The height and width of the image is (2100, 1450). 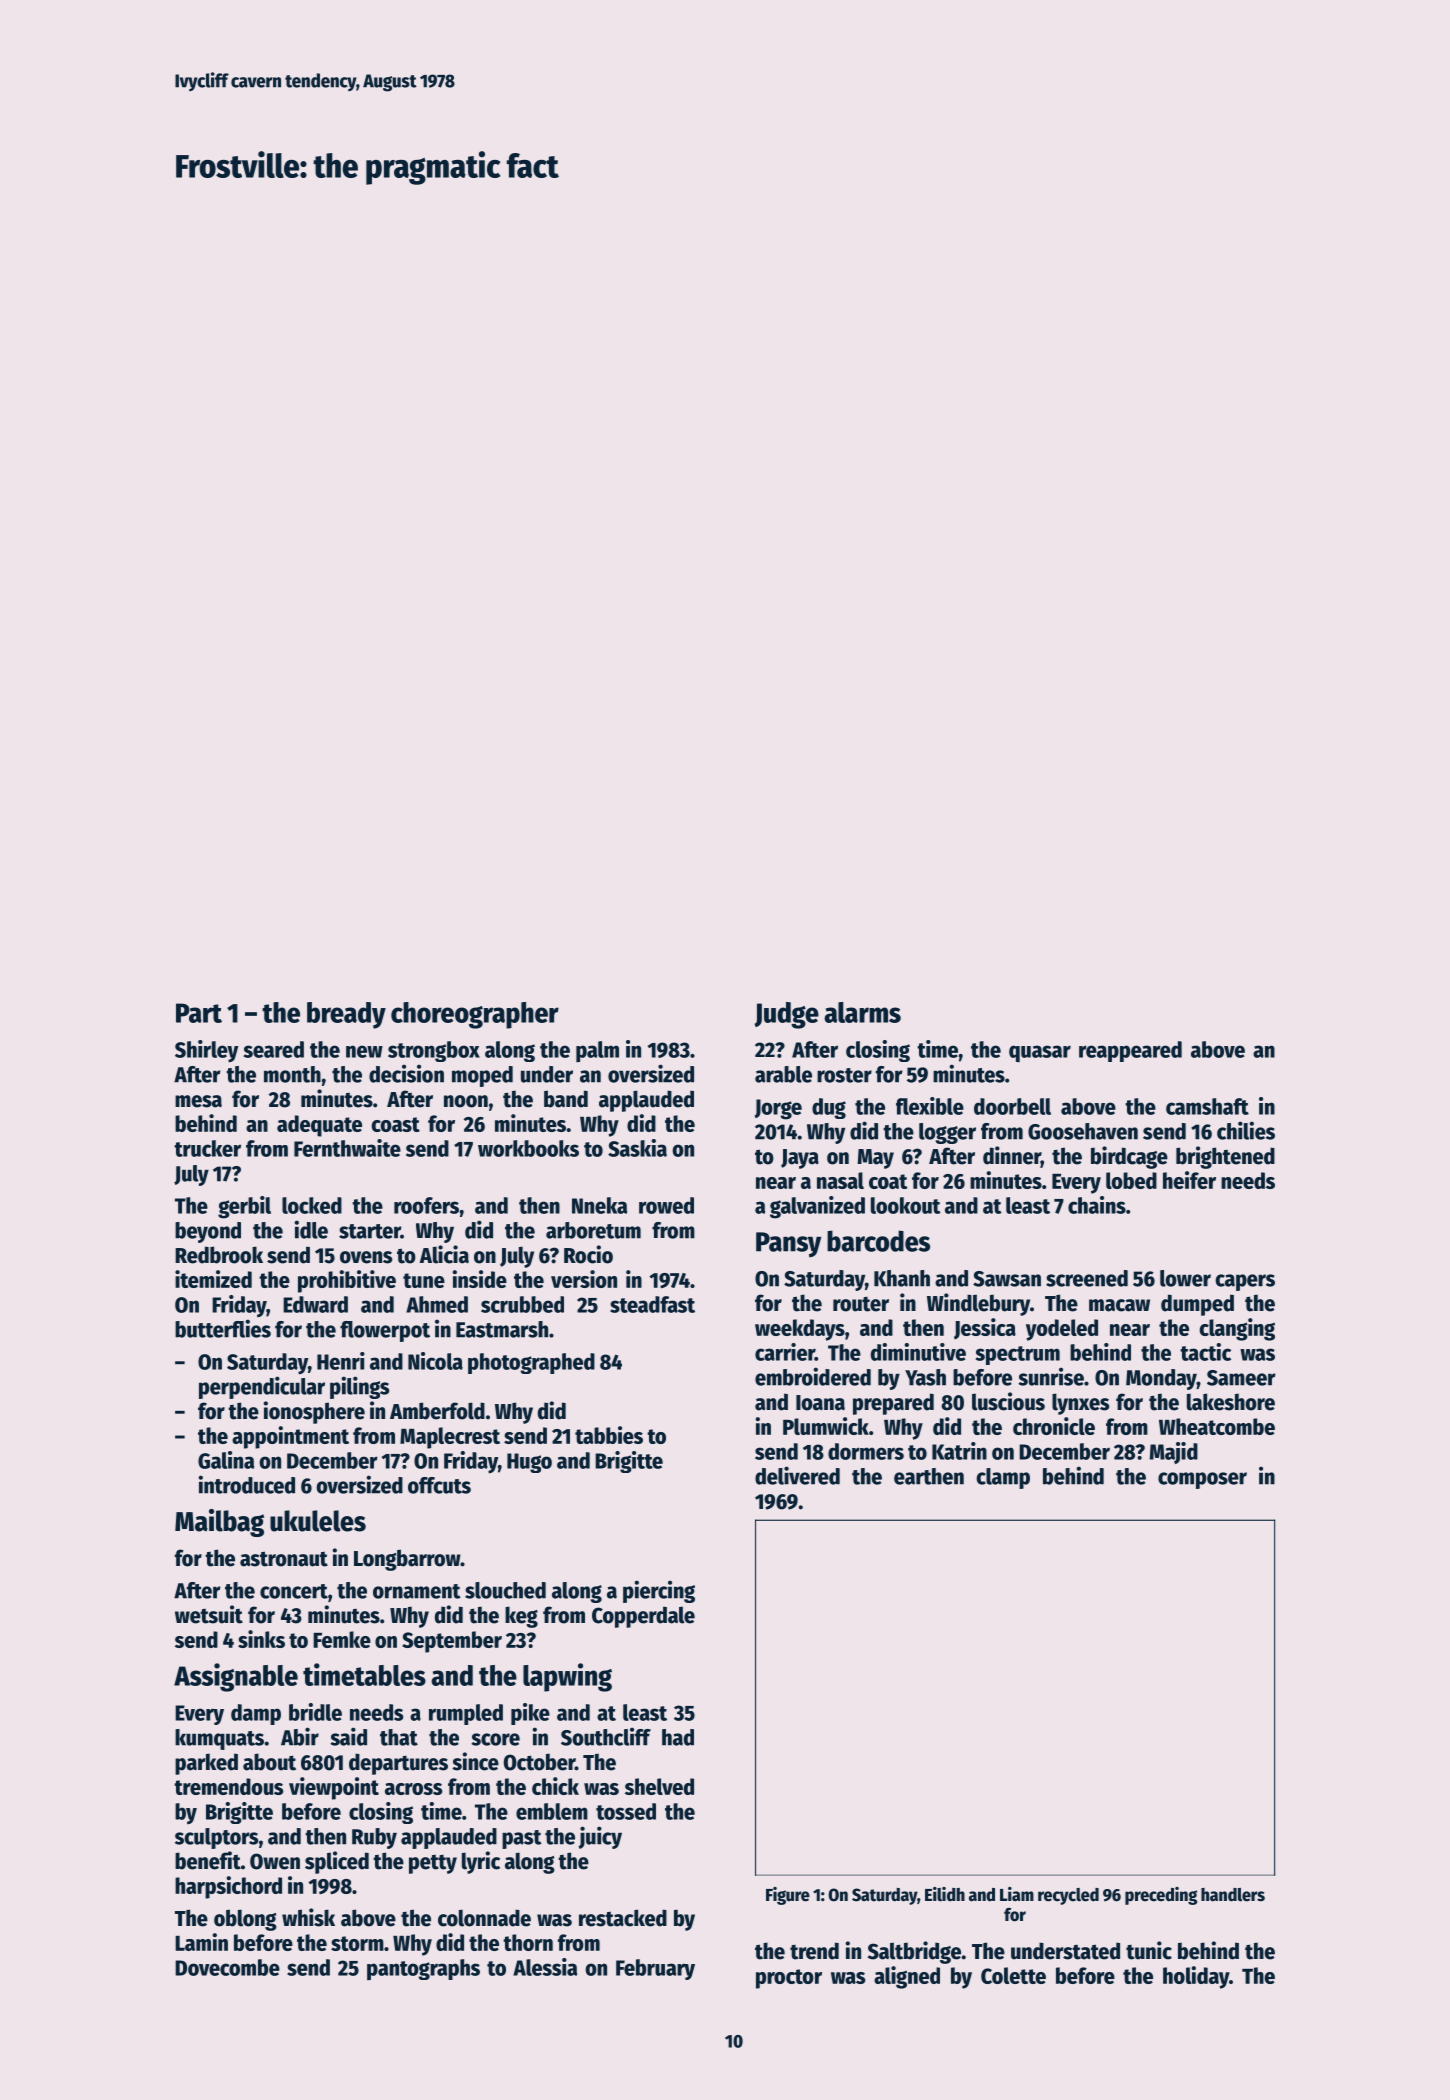 What do you see at coordinates (206, 1764) in the image?
I see `parked` at bounding box center [206, 1764].
